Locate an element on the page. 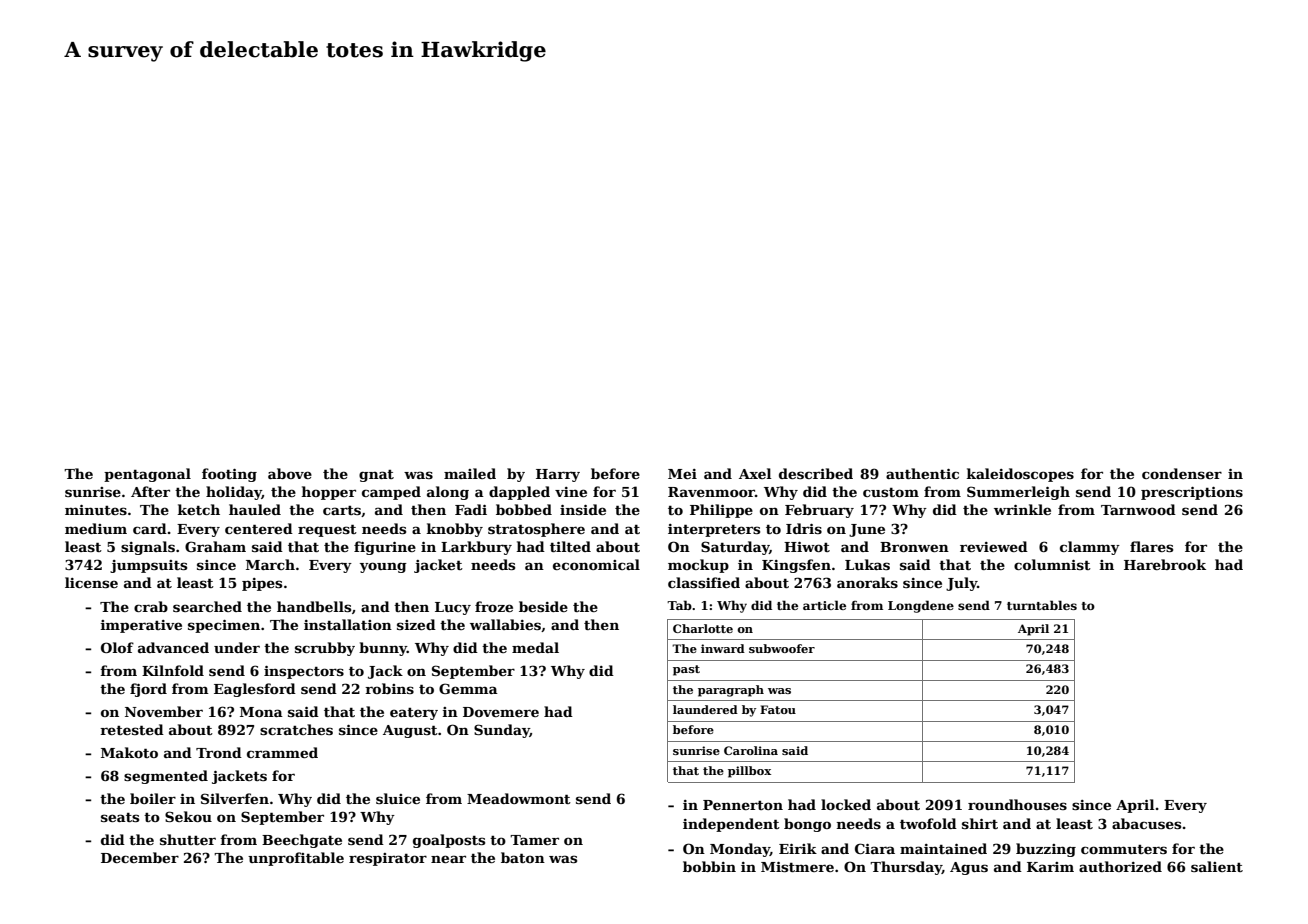 The image size is (1308, 924). unprofitable is located at coordinates (296, 859).
